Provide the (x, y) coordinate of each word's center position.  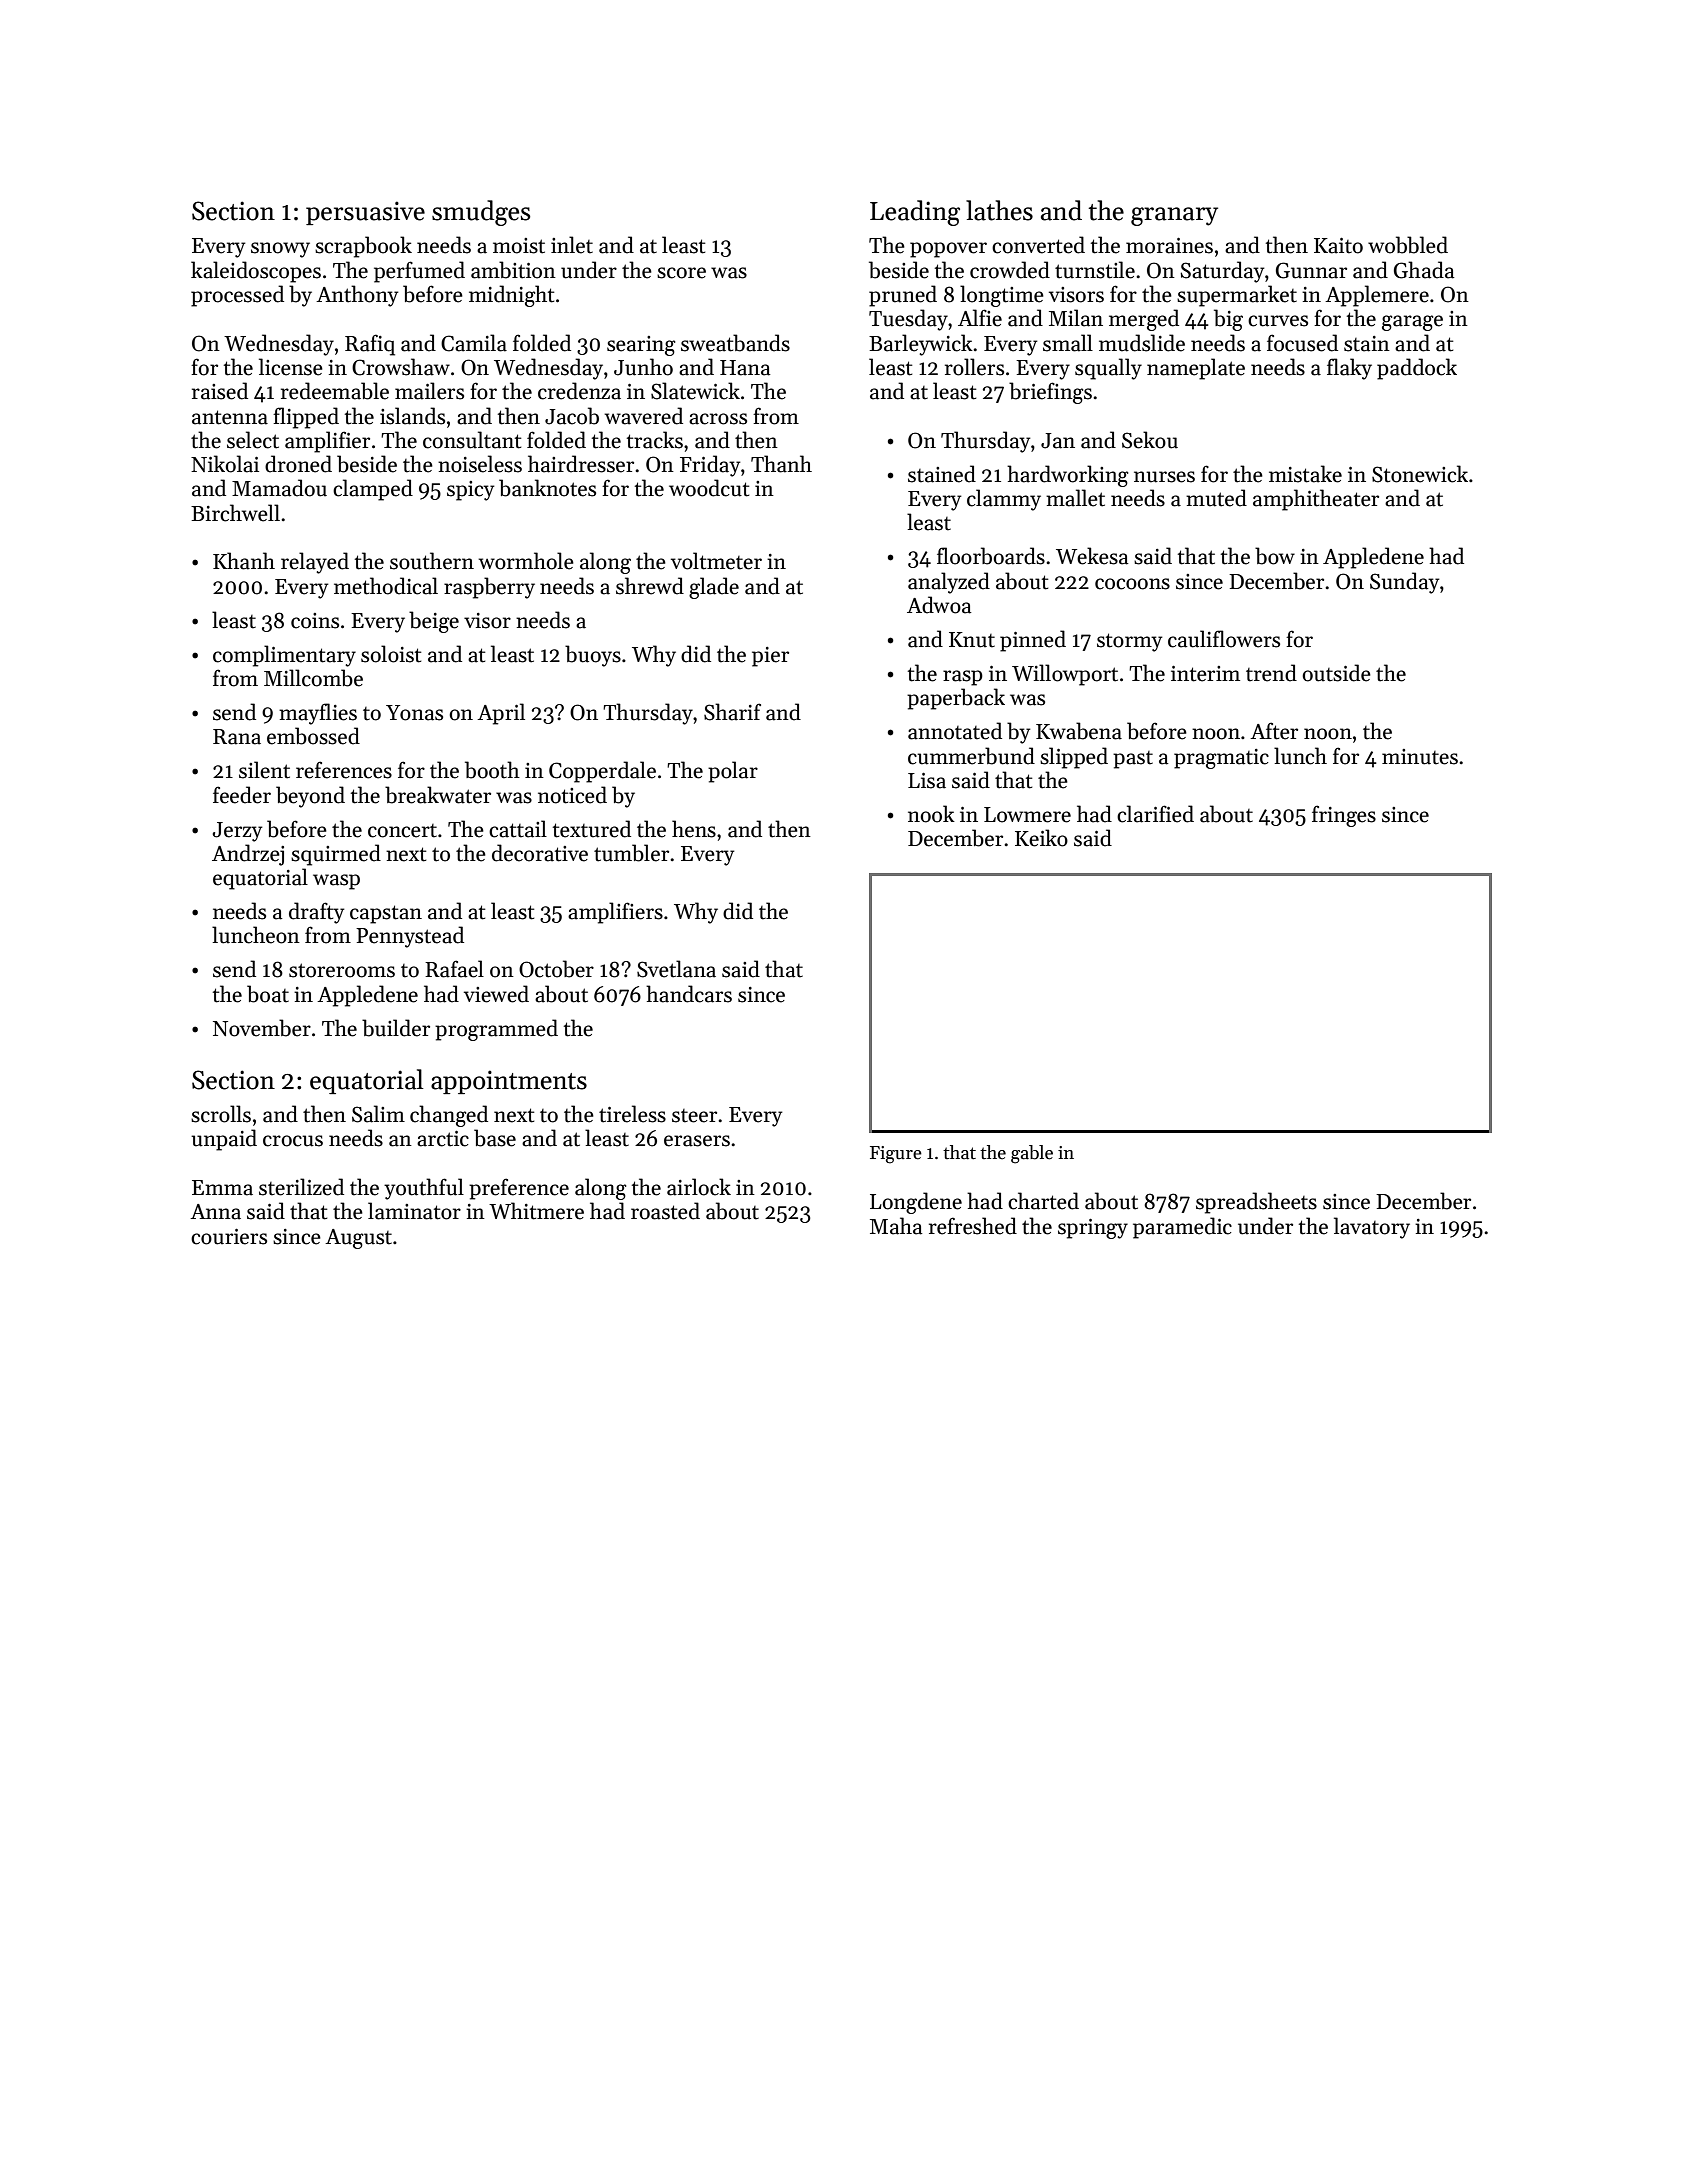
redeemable (335, 391)
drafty (316, 913)
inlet (572, 245)
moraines (1169, 246)
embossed (313, 736)
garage (1412, 323)
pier (770, 657)
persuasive (365, 213)
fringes (1344, 816)
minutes (1420, 757)
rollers (974, 367)
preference (519, 1189)
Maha (896, 1226)
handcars (689, 994)
